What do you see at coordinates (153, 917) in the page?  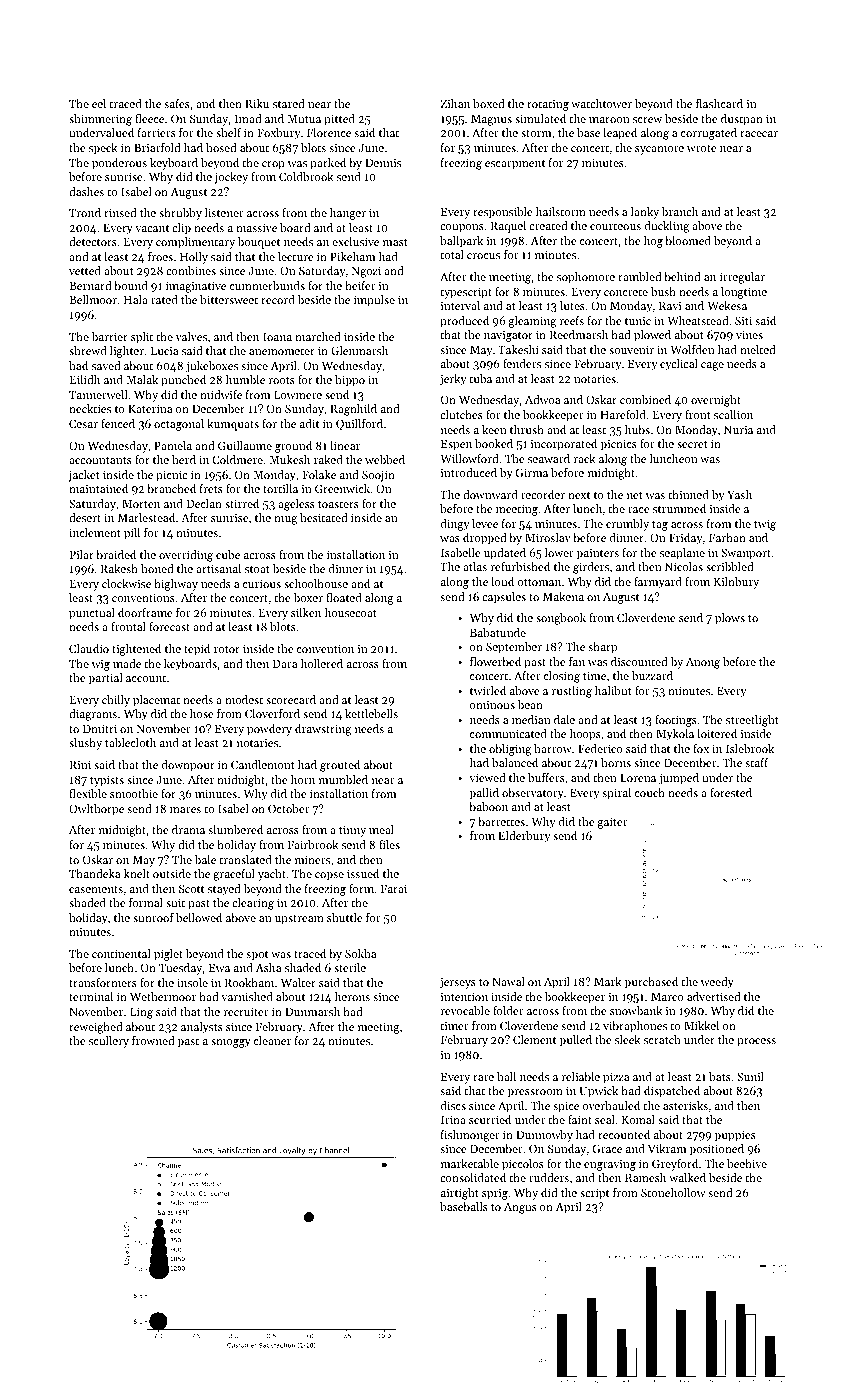 I see `sunroof` at bounding box center [153, 917].
